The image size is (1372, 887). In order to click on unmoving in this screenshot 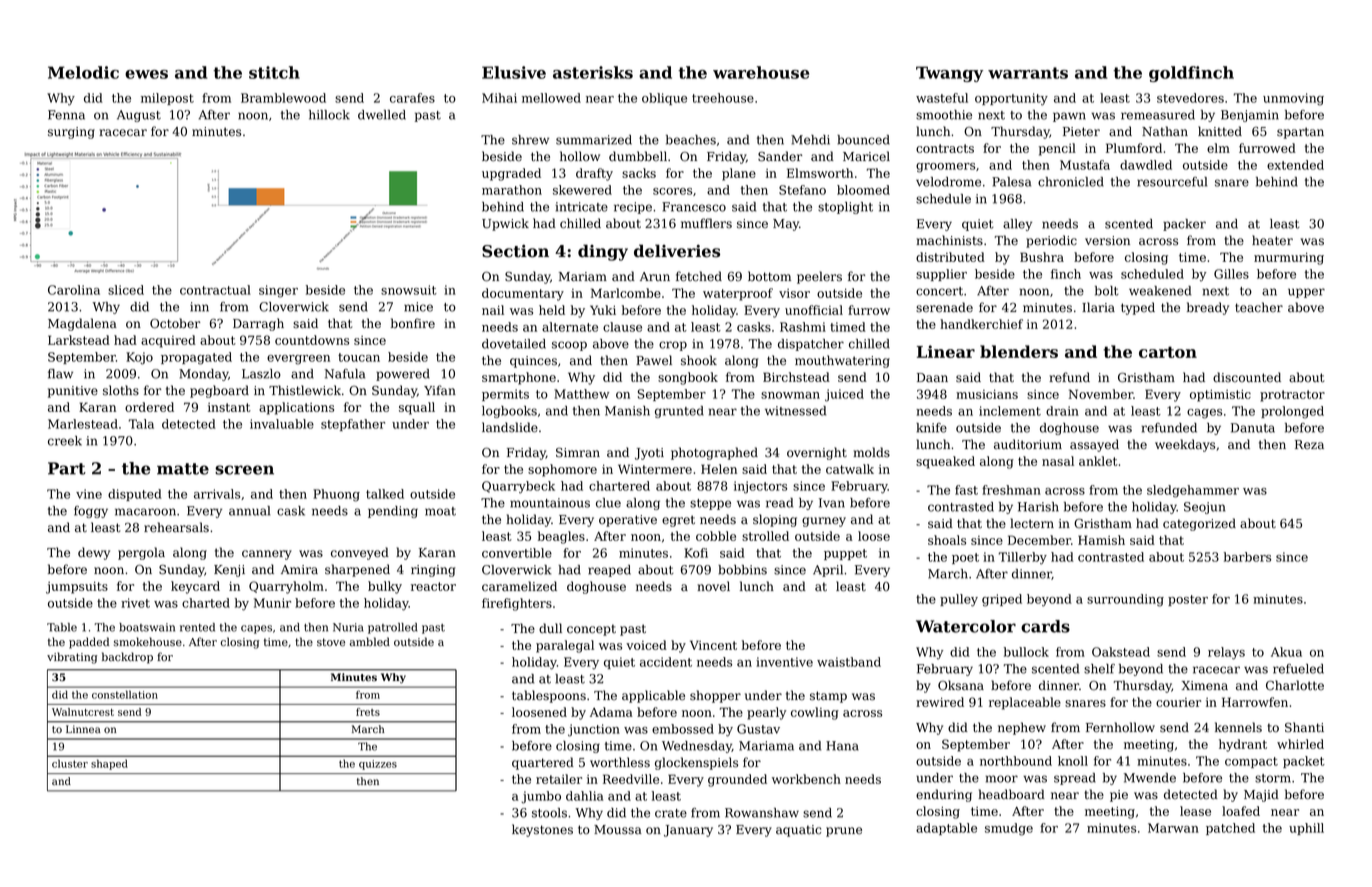, I will do `click(1293, 99)`.
